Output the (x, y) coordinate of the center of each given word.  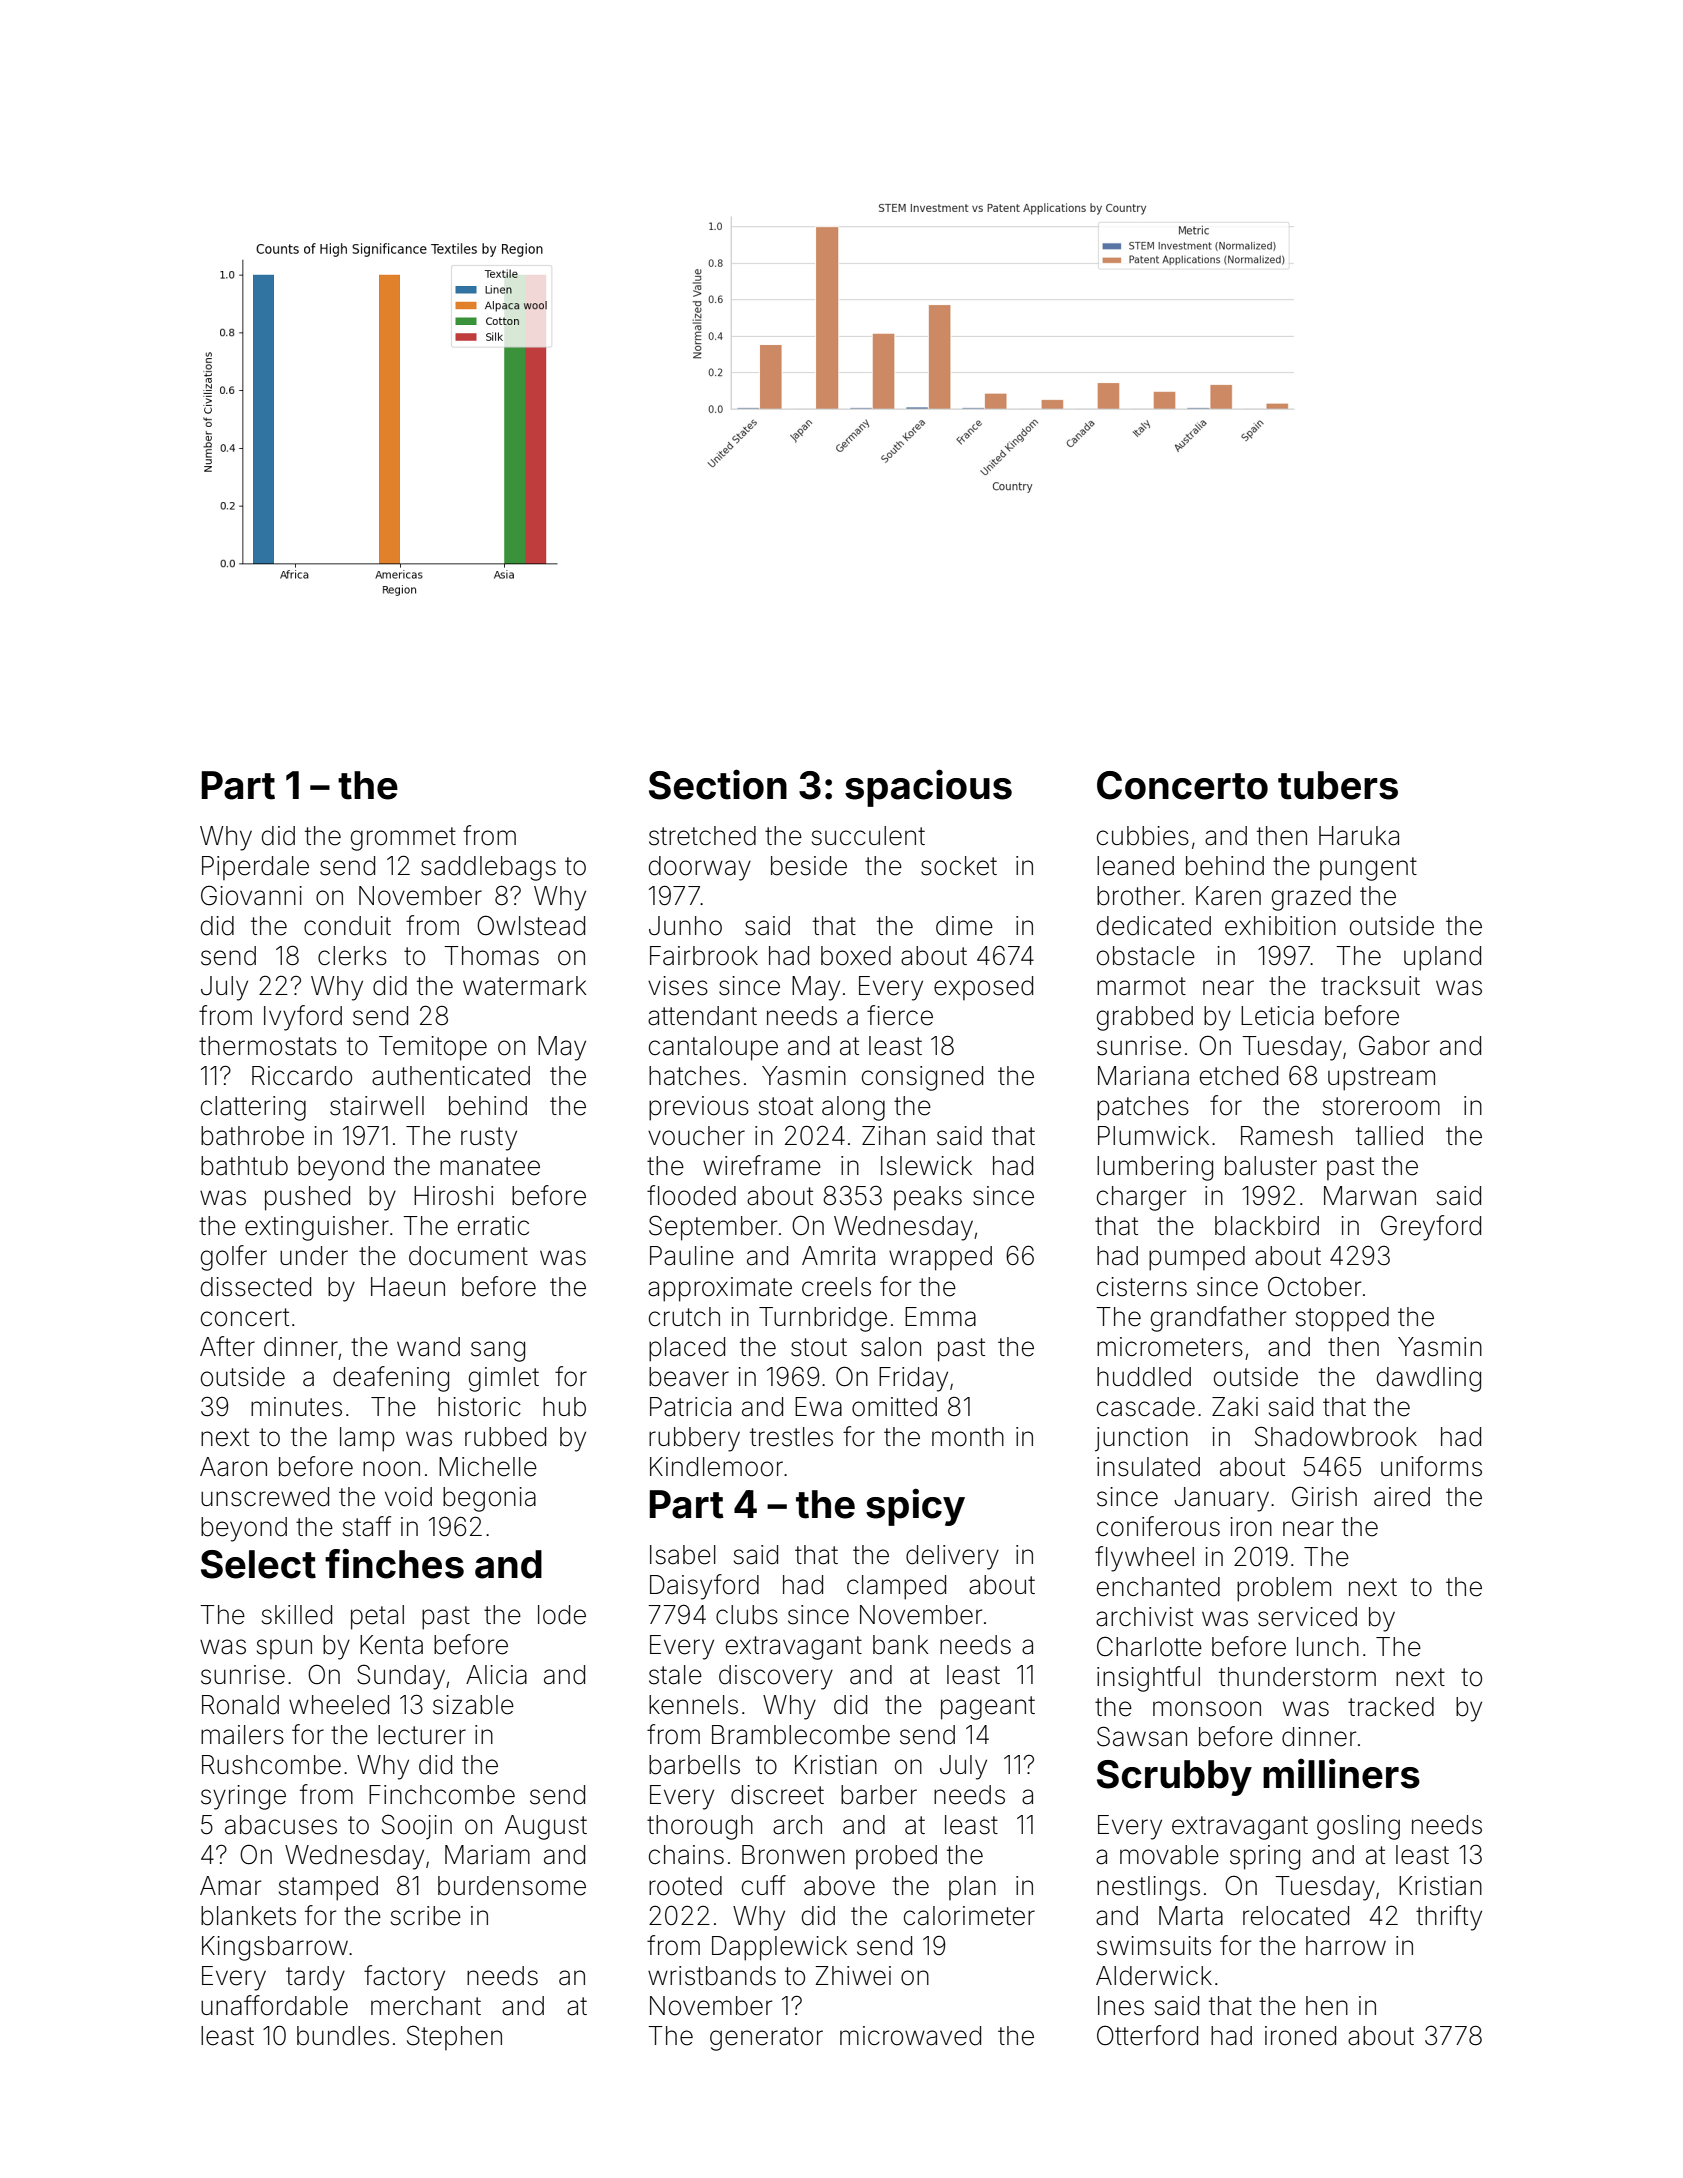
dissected (256, 1287)
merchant (426, 2006)
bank (901, 1645)
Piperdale (255, 868)
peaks (928, 1198)
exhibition (1280, 926)
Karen (1228, 896)
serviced (1307, 1617)
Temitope (433, 1048)
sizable (473, 1705)
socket (959, 866)
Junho (685, 926)
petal (377, 1617)
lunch (1328, 1647)
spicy (915, 1507)
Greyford (1431, 1228)
